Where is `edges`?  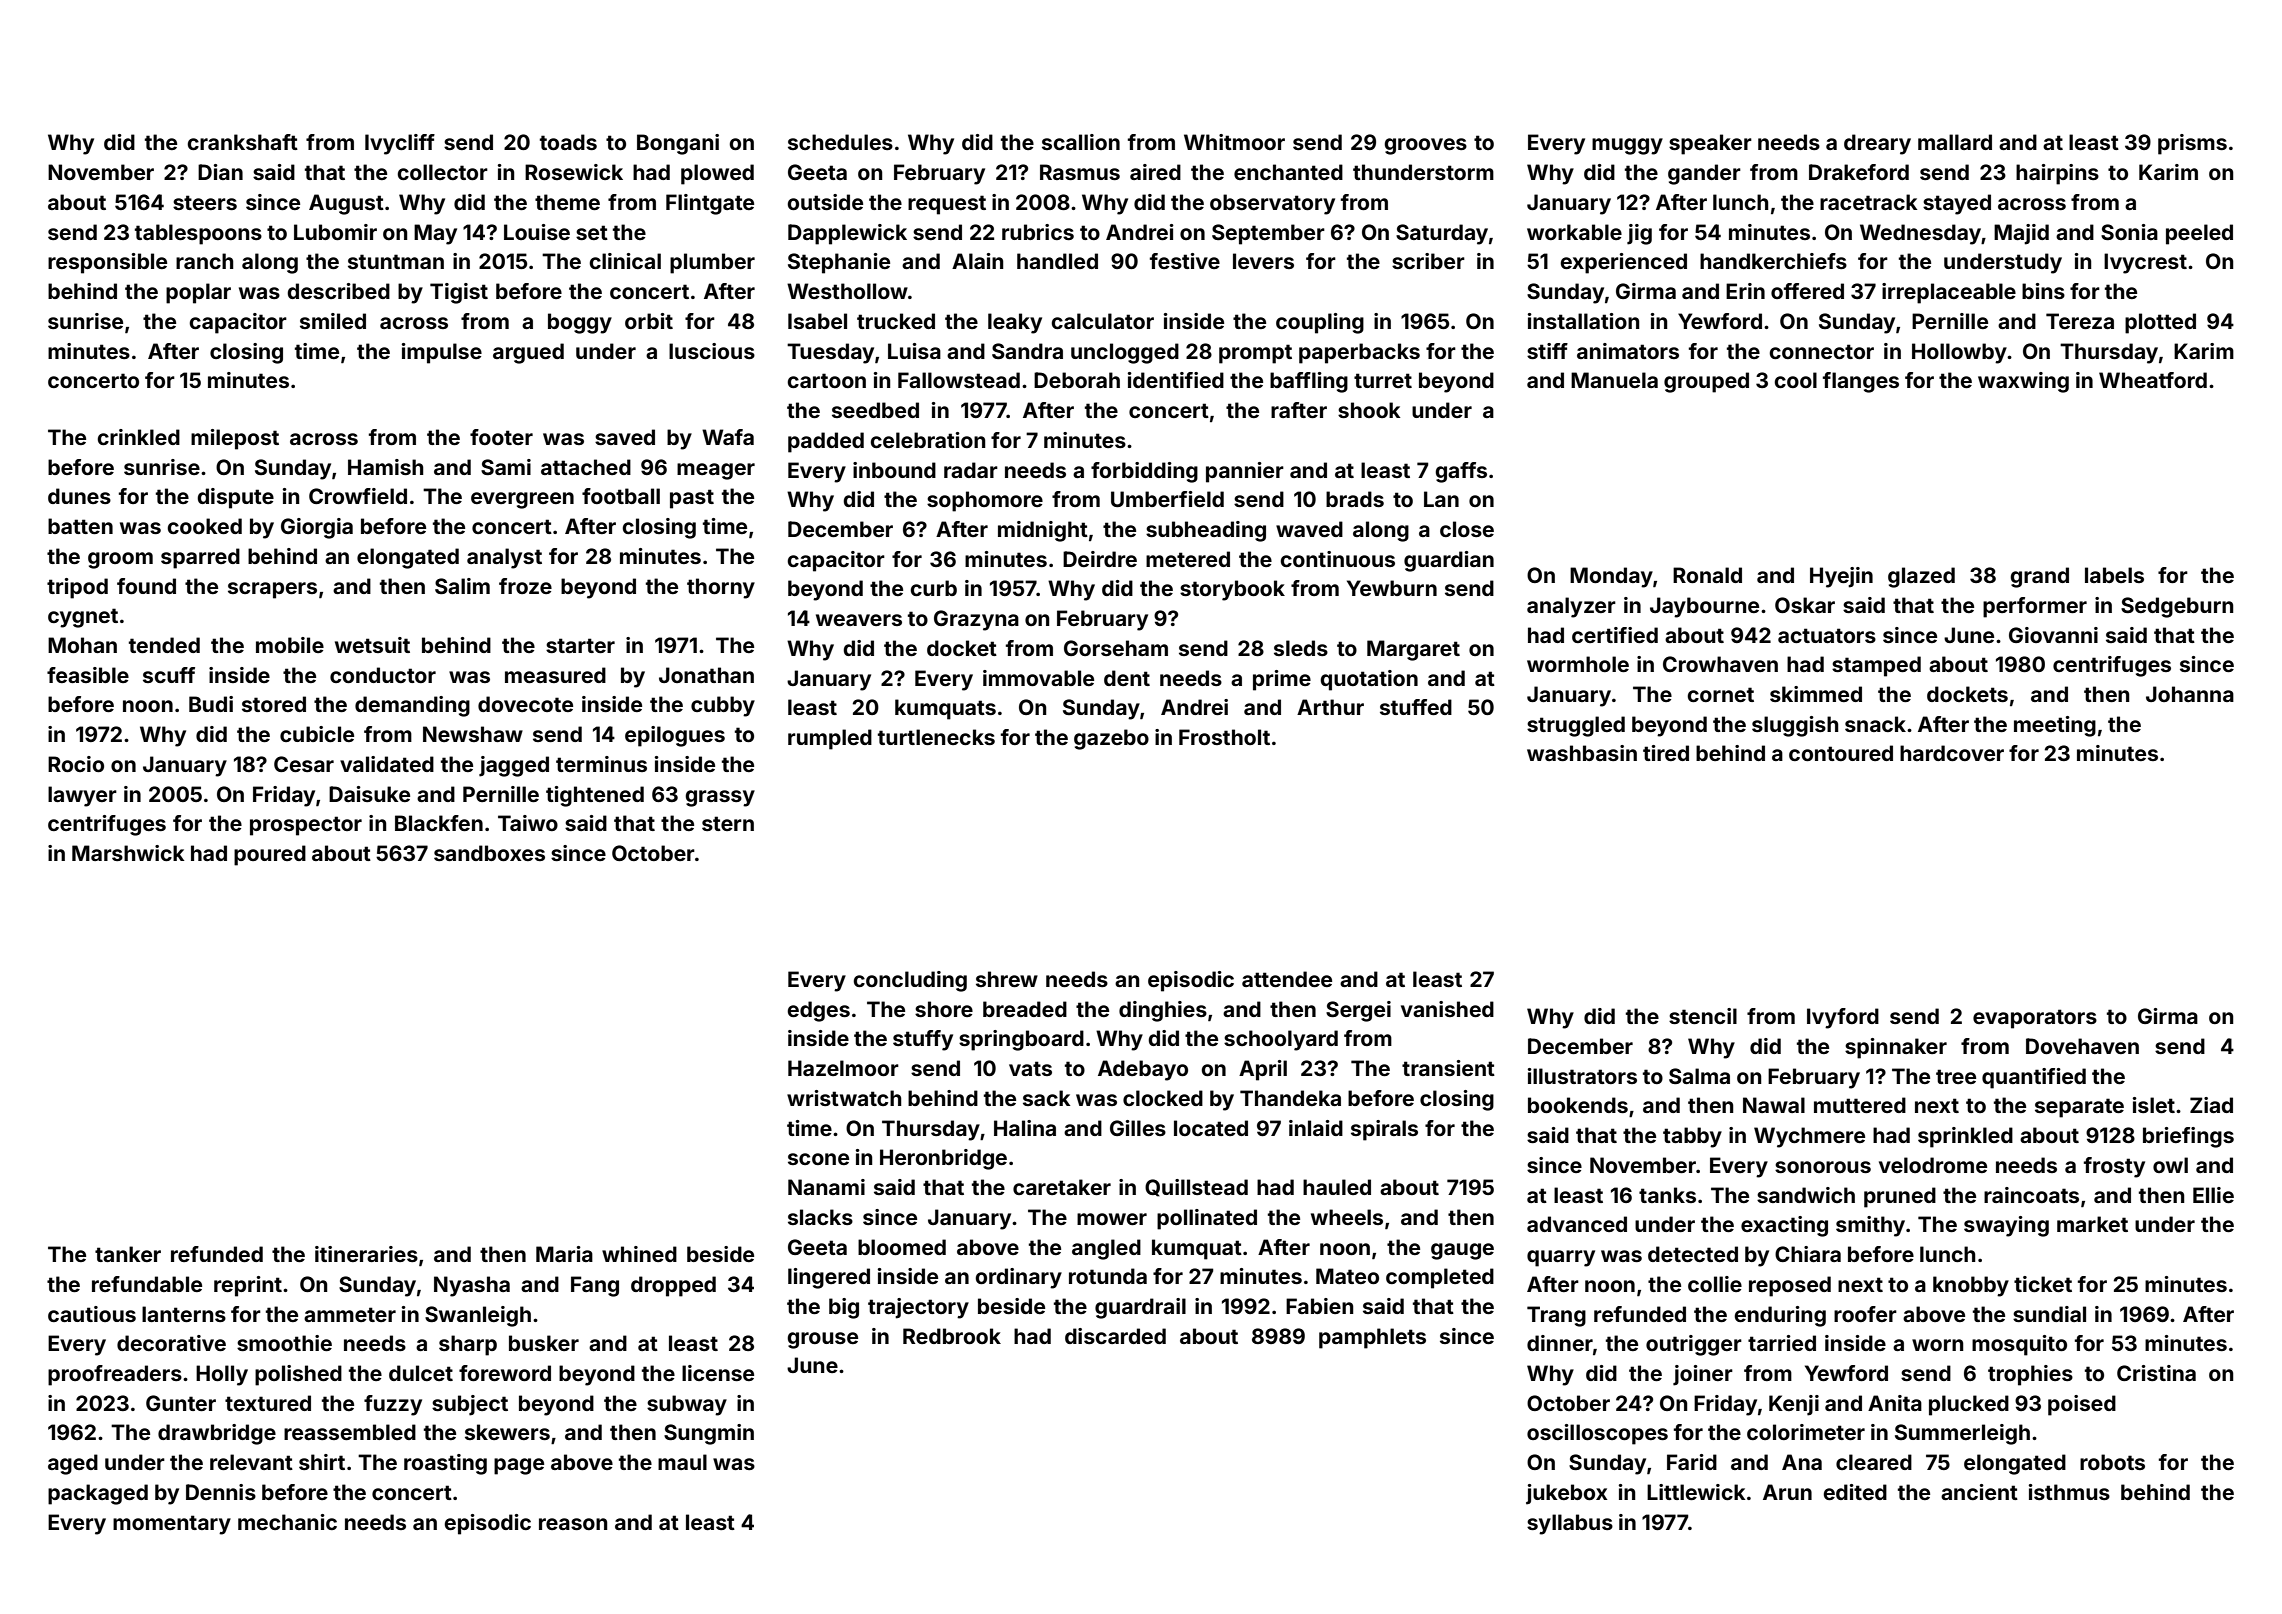
edges is located at coordinates (818, 1011).
